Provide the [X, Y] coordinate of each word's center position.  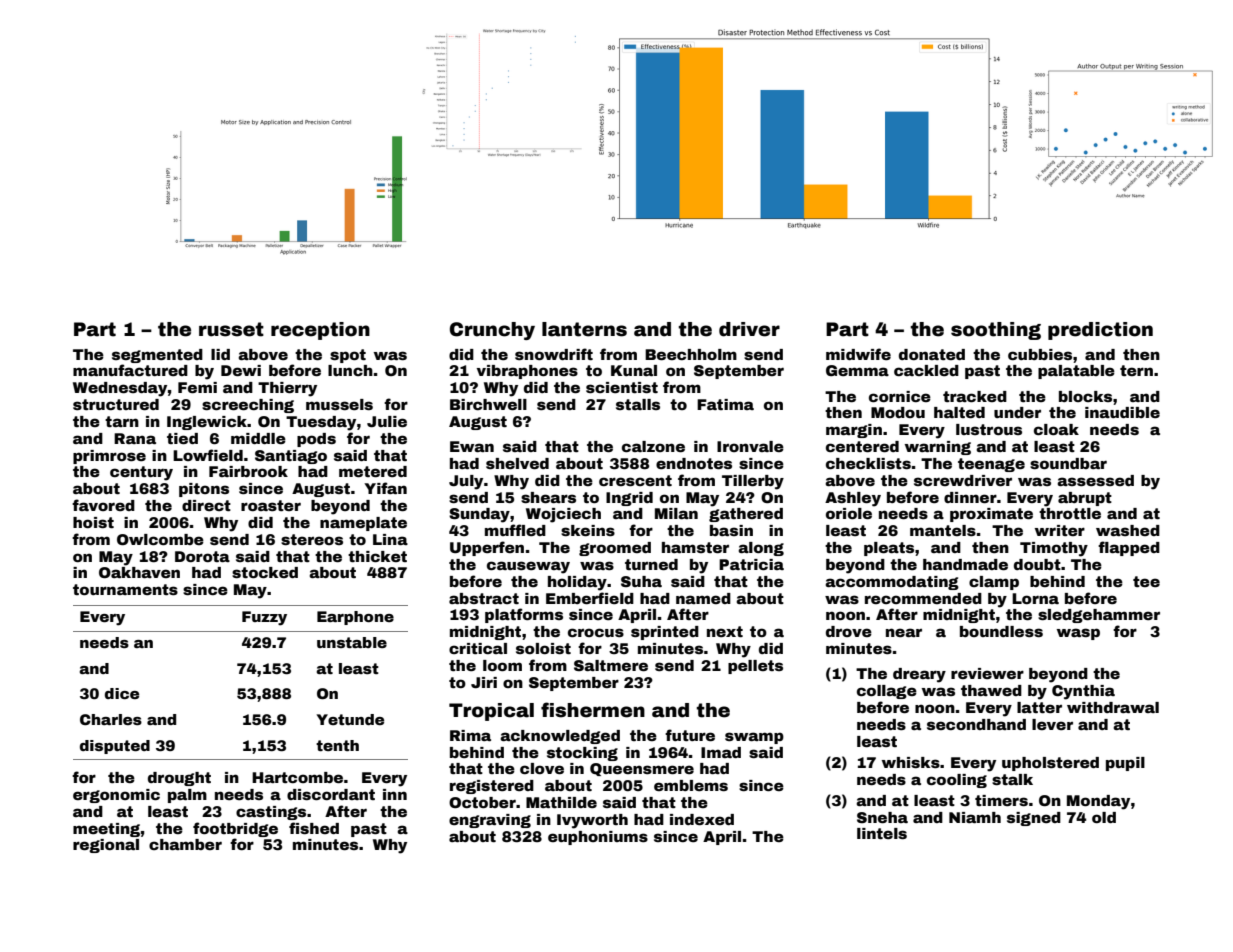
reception [320, 331]
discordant [331, 794]
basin [731, 530]
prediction [1100, 331]
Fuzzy [264, 618]
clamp [994, 583]
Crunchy [492, 331]
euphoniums [598, 838]
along [761, 549]
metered [373, 471]
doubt [1037, 564]
